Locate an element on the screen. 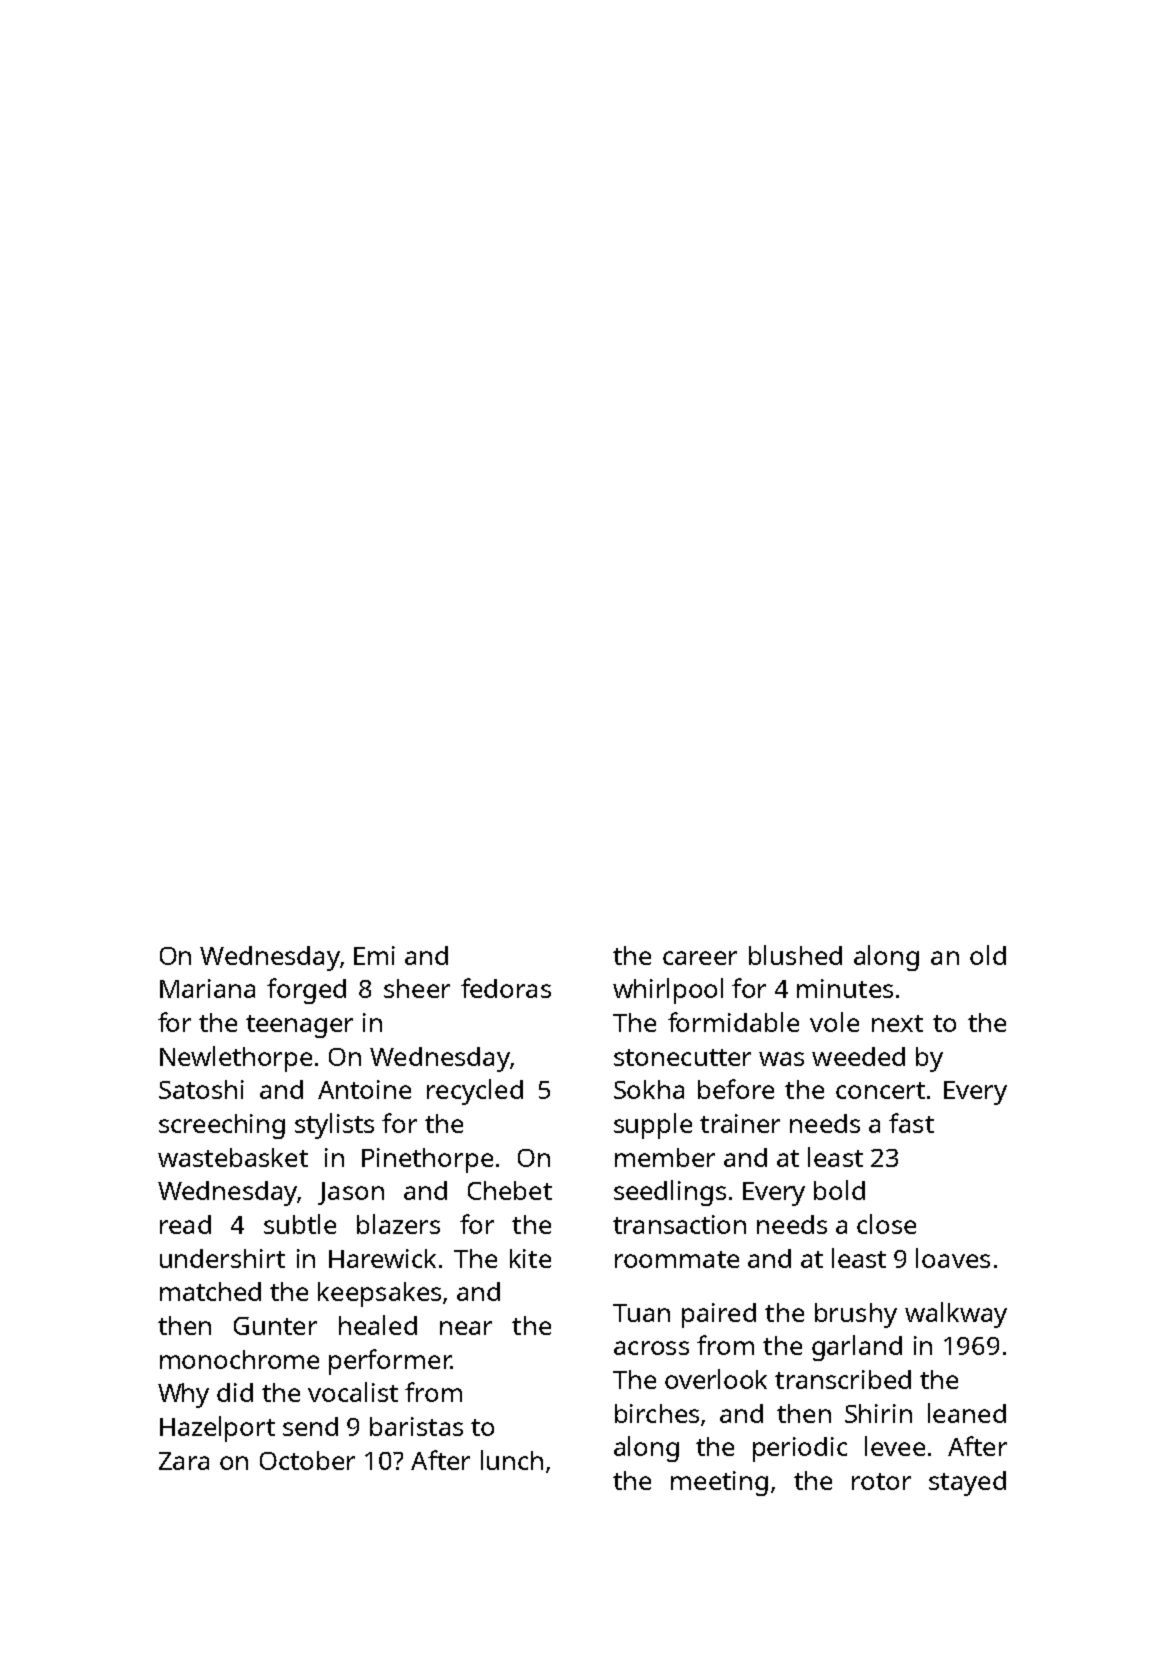 This screenshot has height=1654, width=1165. vocalist is located at coordinates (353, 1392).
